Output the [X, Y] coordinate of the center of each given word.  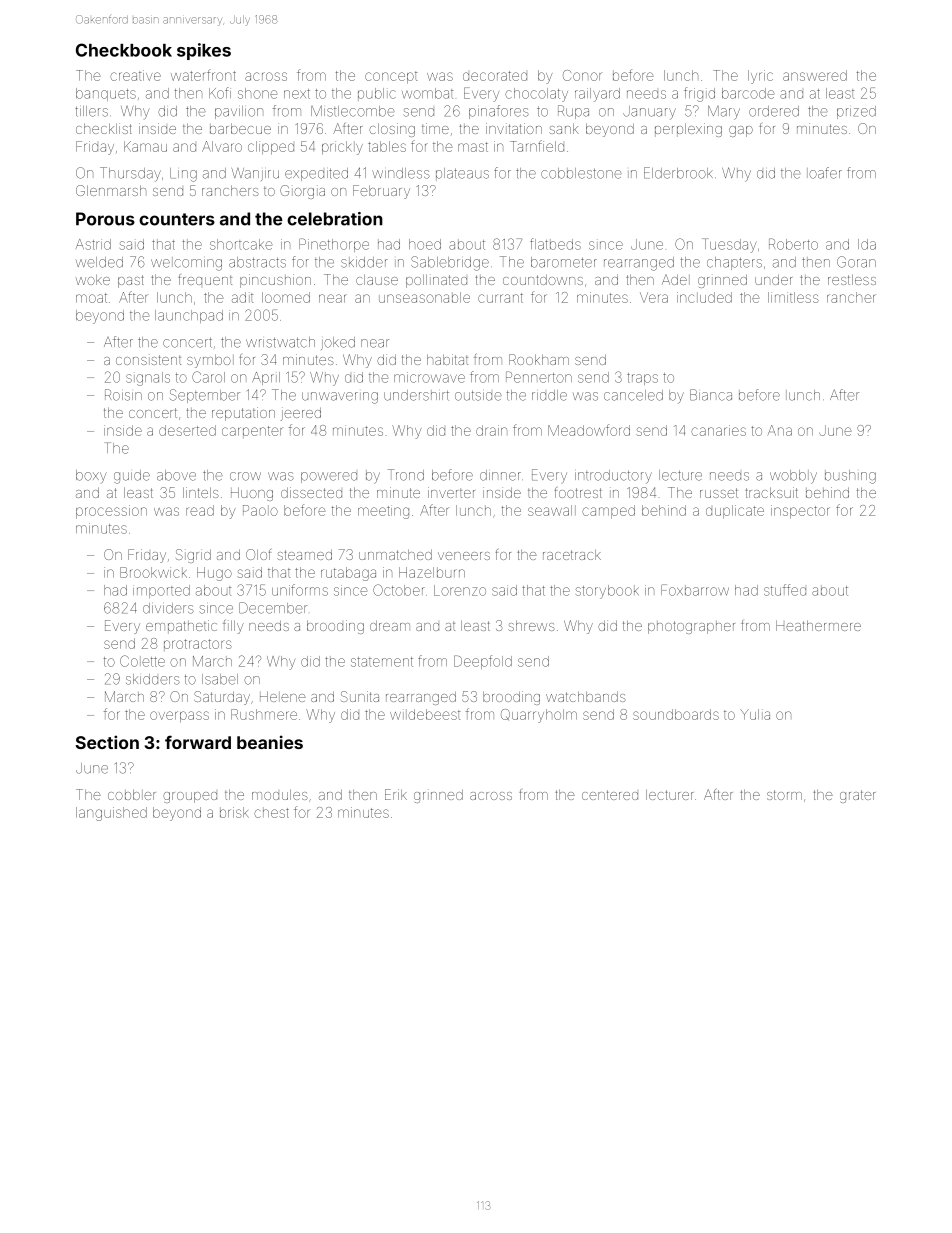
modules [279, 794]
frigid [699, 94]
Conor [582, 75]
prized [856, 112]
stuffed [785, 590]
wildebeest [425, 714]
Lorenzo [460, 590]
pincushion [275, 281]
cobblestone [581, 173]
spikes [204, 51]
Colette [142, 661]
